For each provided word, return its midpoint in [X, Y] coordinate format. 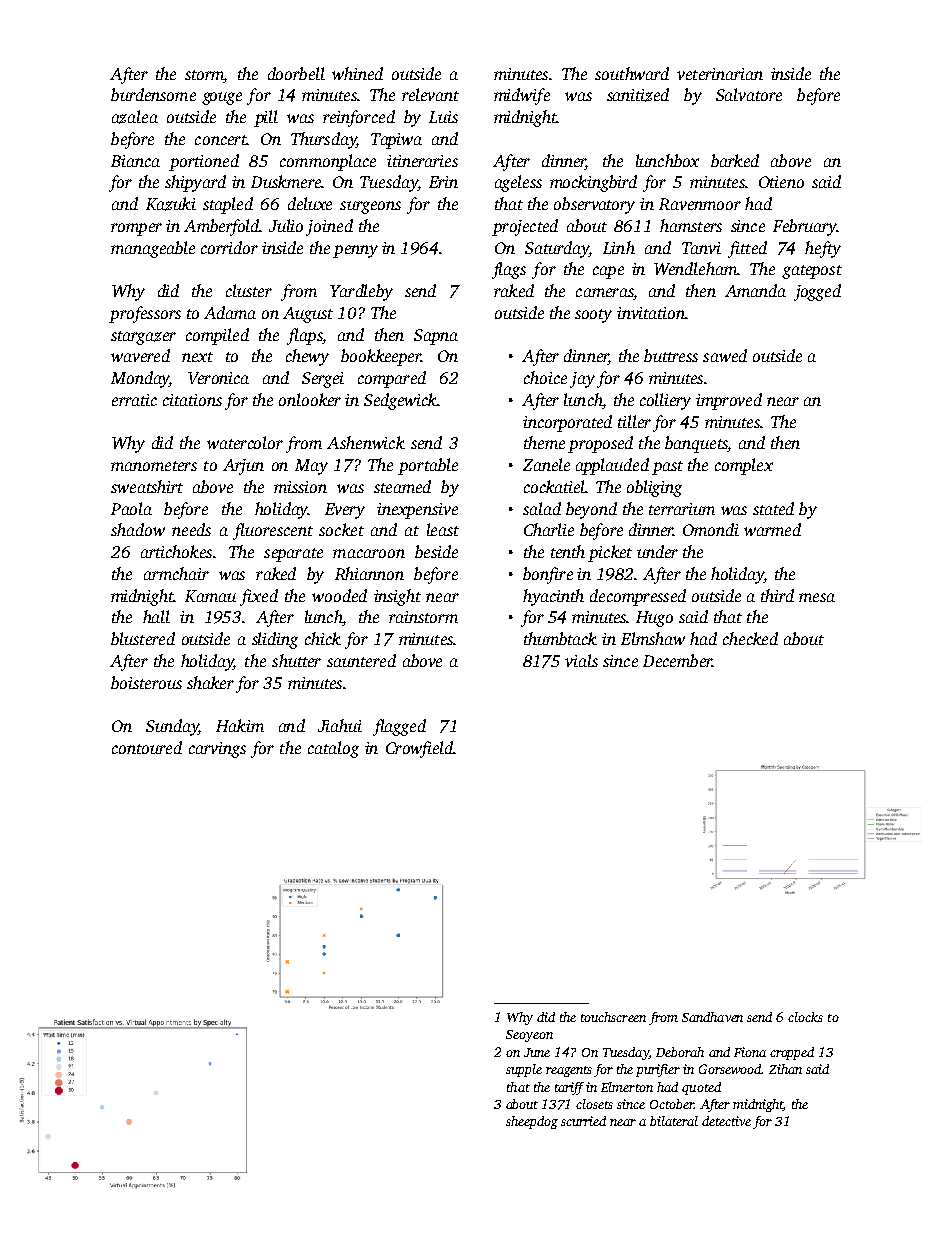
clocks [805, 1017]
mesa [817, 597]
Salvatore [749, 94]
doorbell [296, 73]
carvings [217, 750]
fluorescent [273, 531]
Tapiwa [396, 141]
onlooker [310, 399]
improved [729, 401]
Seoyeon [529, 1036]
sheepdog [532, 1122]
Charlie [549, 529]
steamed [402, 486]
